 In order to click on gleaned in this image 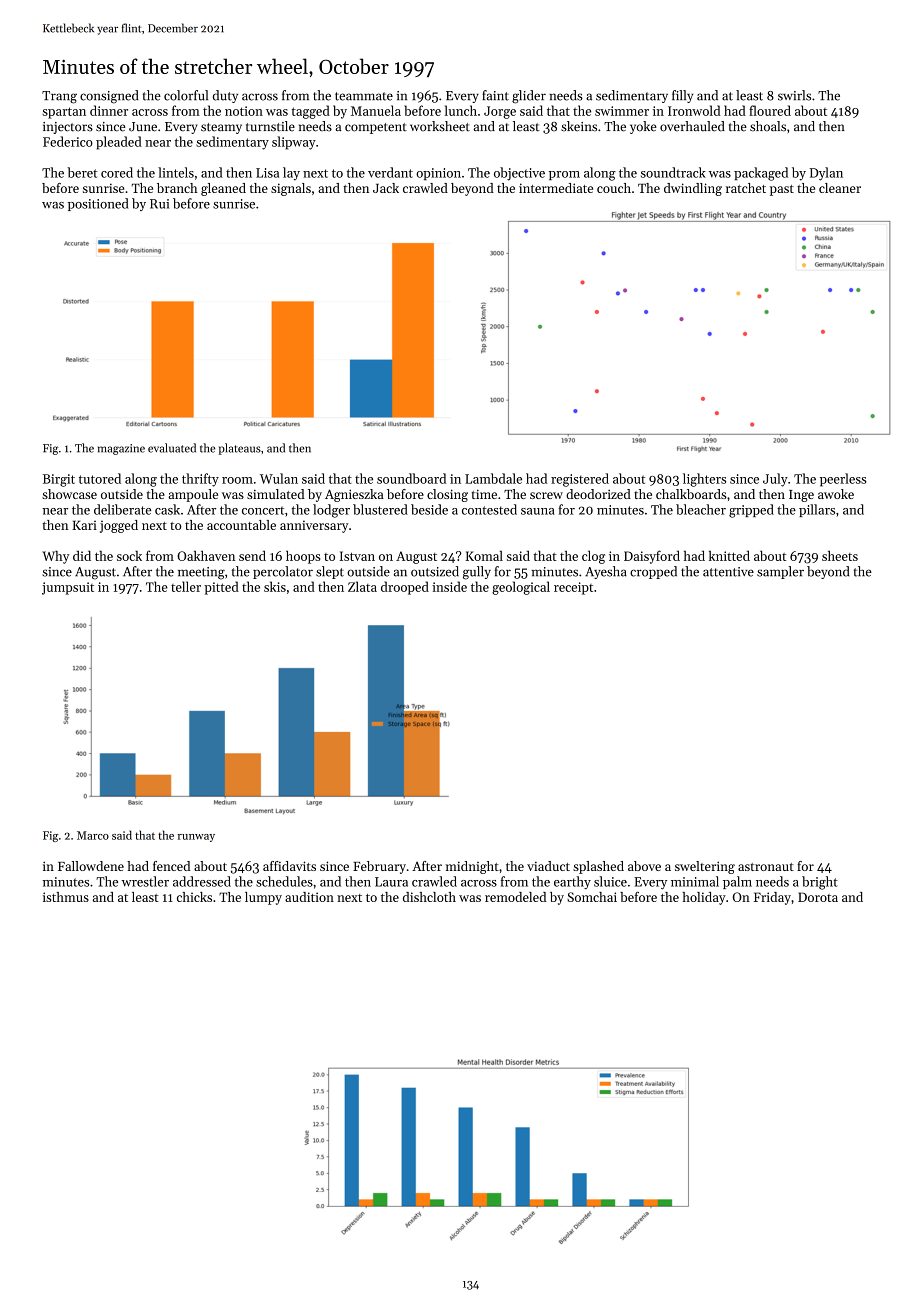, I will do `click(223, 189)`.
